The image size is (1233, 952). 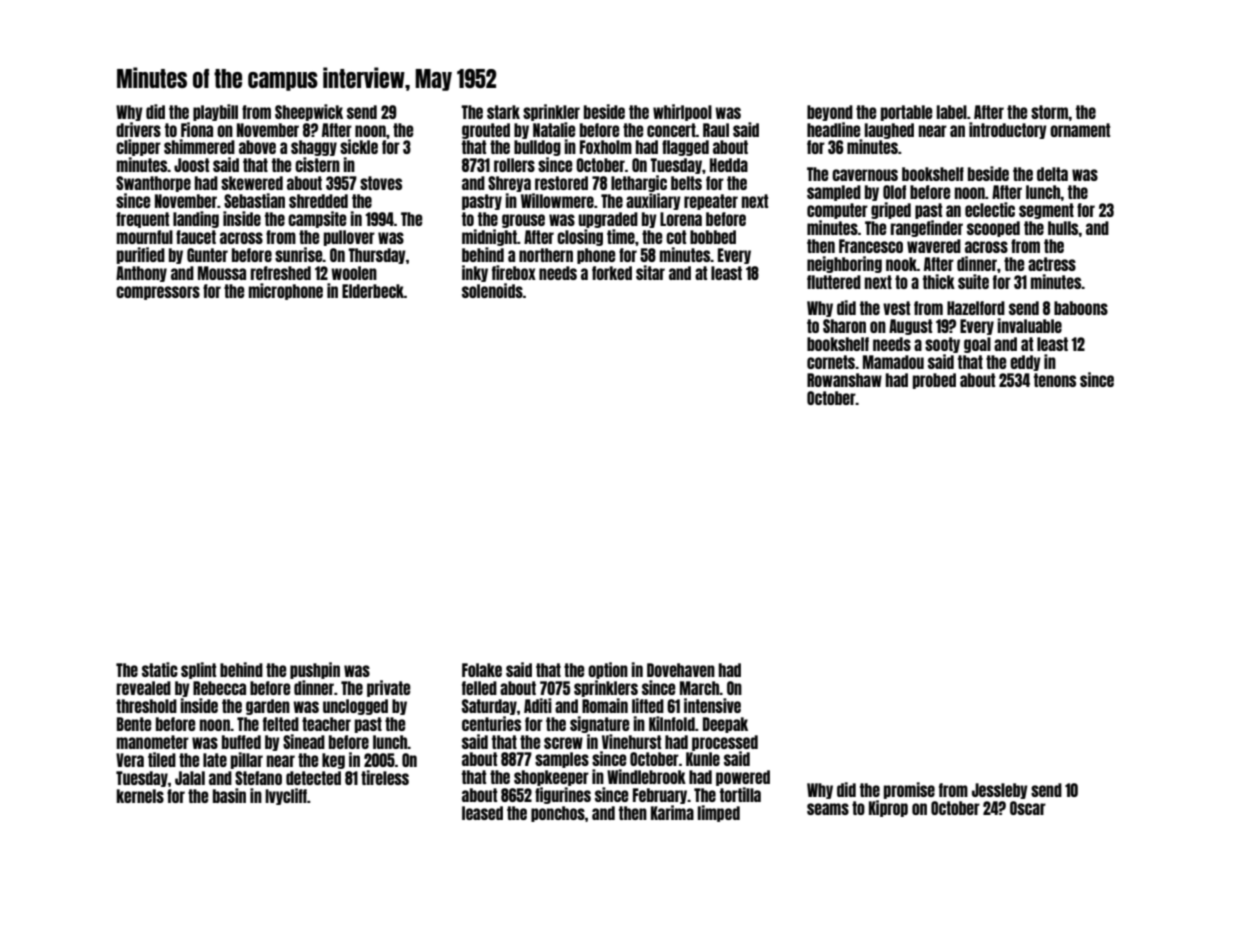 I want to click on pushpin, so click(x=315, y=670).
